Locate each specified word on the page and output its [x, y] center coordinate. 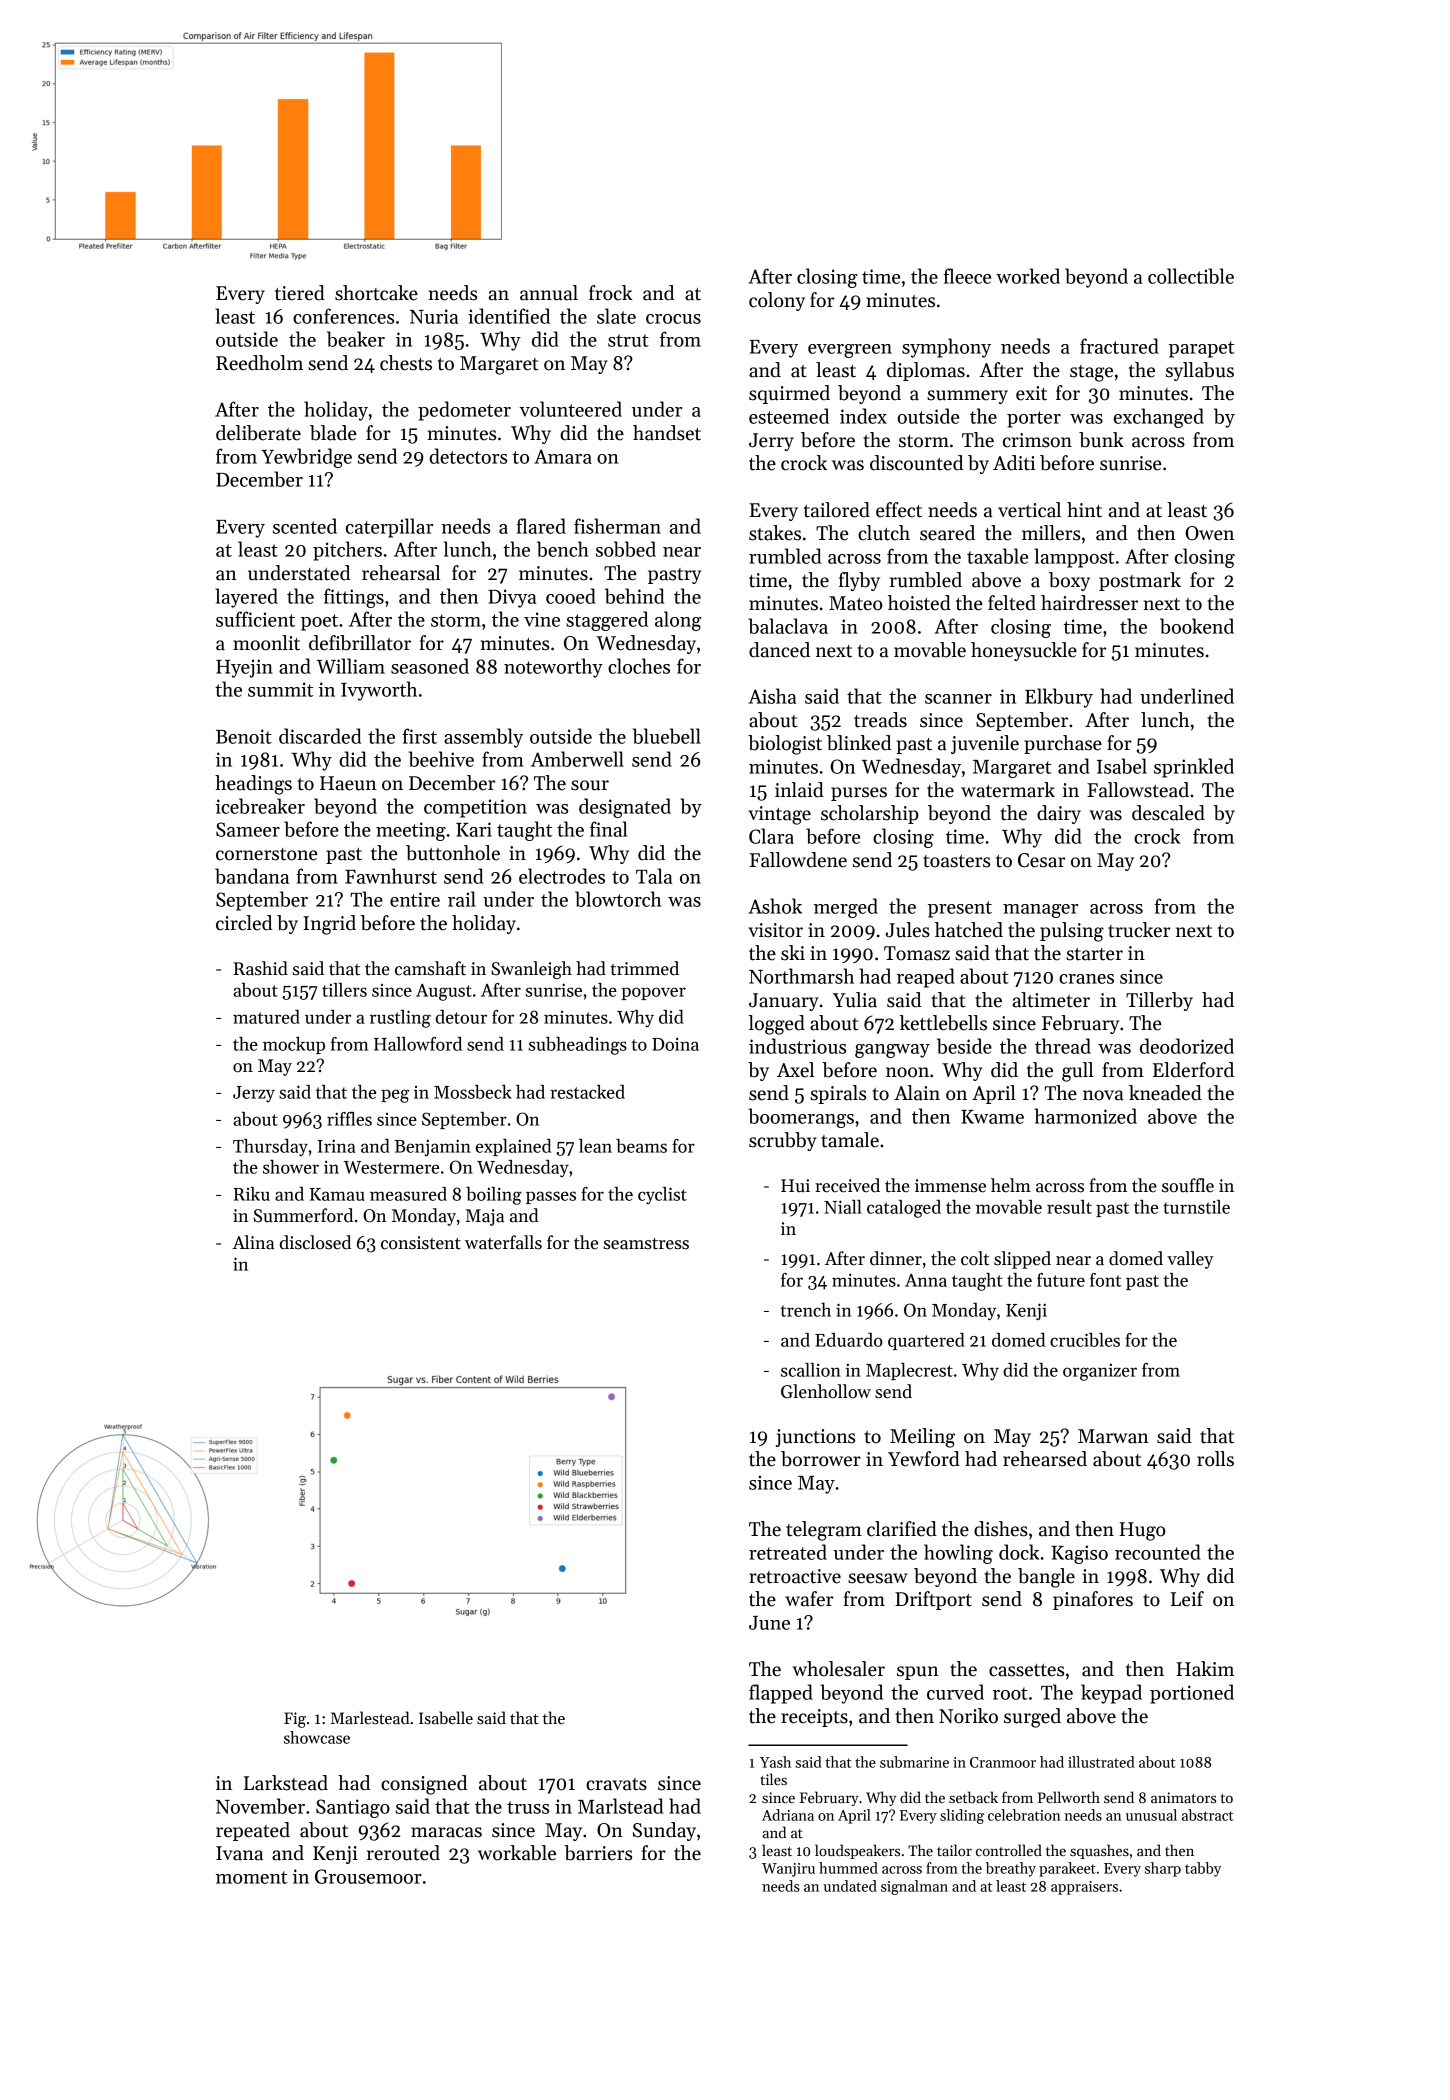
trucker [1139, 930]
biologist [785, 745]
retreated [788, 1552]
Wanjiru [788, 1870]
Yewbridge [306, 458]
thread [1063, 1046]
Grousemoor [368, 1876]
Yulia [855, 1000]
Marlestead [370, 1718]
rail [462, 899]
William [350, 666]
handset [667, 433]
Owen [1209, 533]
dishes [1001, 1529]
